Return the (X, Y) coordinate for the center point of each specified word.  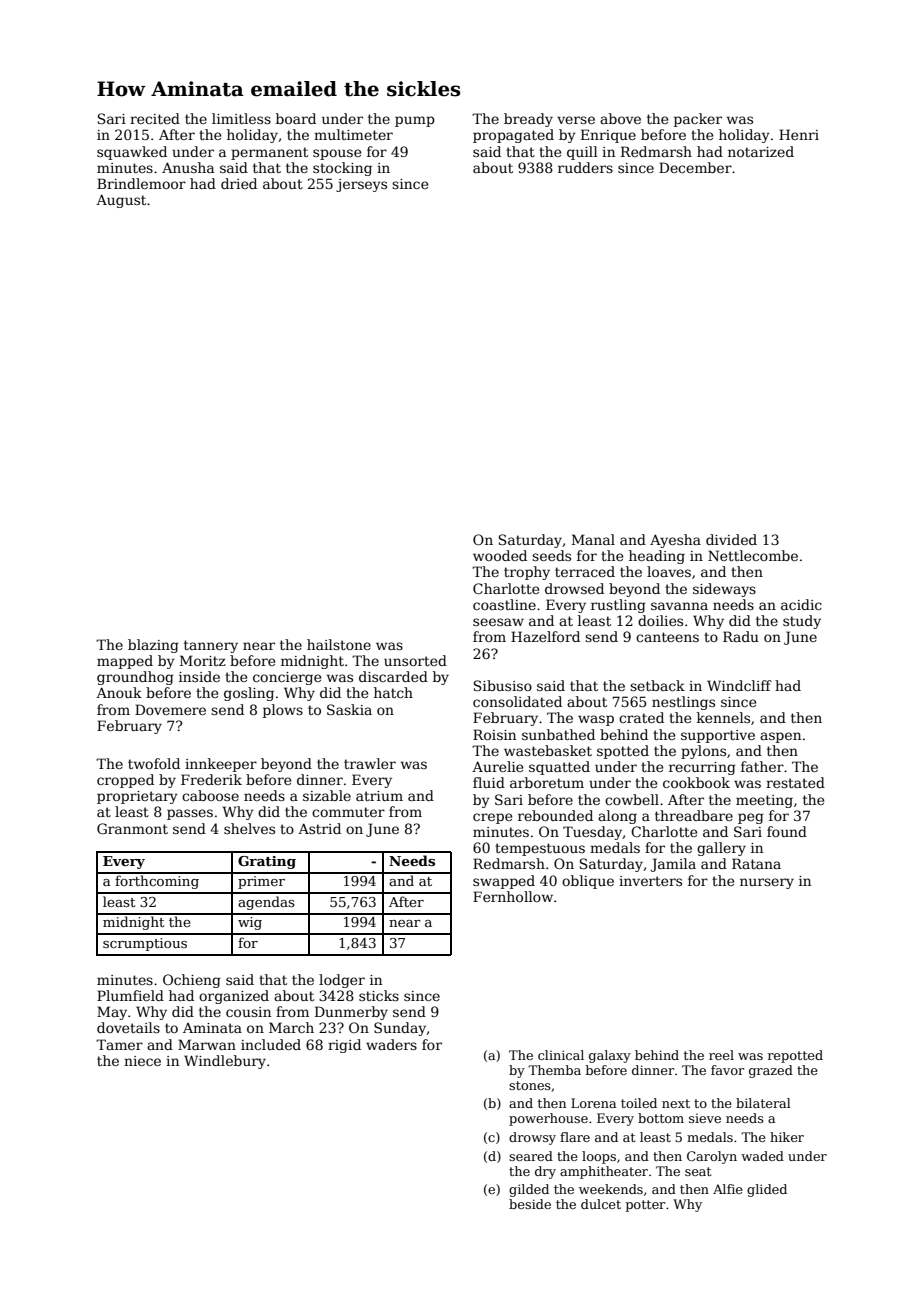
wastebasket (548, 750)
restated (795, 782)
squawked (132, 153)
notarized (761, 151)
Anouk (119, 692)
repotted (795, 1056)
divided (731, 539)
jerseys (361, 185)
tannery (211, 646)
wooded (500, 555)
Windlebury (225, 1062)
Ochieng (192, 981)
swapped (504, 882)
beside (530, 1204)
